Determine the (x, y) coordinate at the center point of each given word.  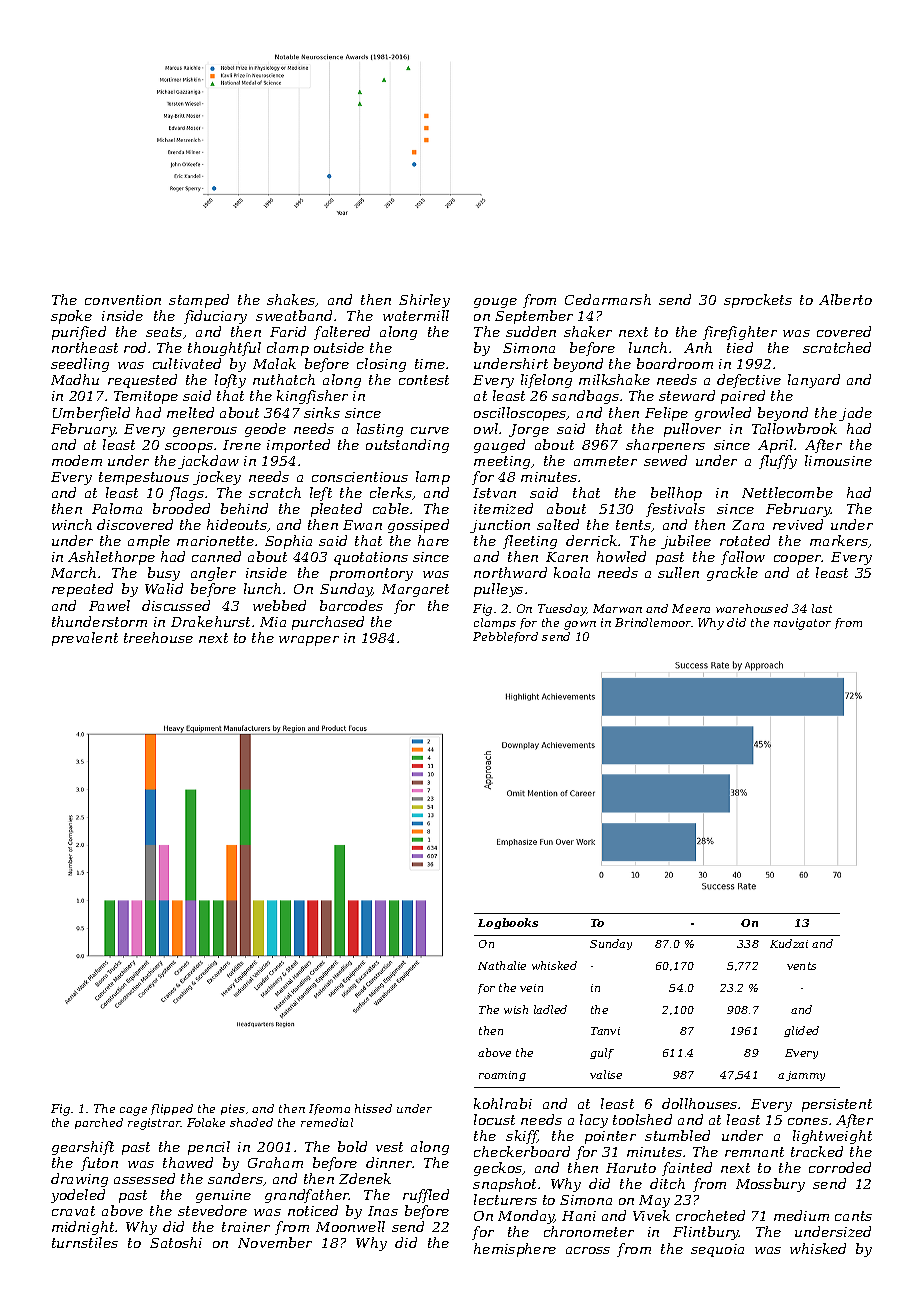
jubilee (686, 542)
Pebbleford (505, 637)
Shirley (424, 301)
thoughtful (224, 349)
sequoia (717, 1250)
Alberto (845, 299)
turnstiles (85, 1242)
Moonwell (350, 1226)
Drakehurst (210, 621)
